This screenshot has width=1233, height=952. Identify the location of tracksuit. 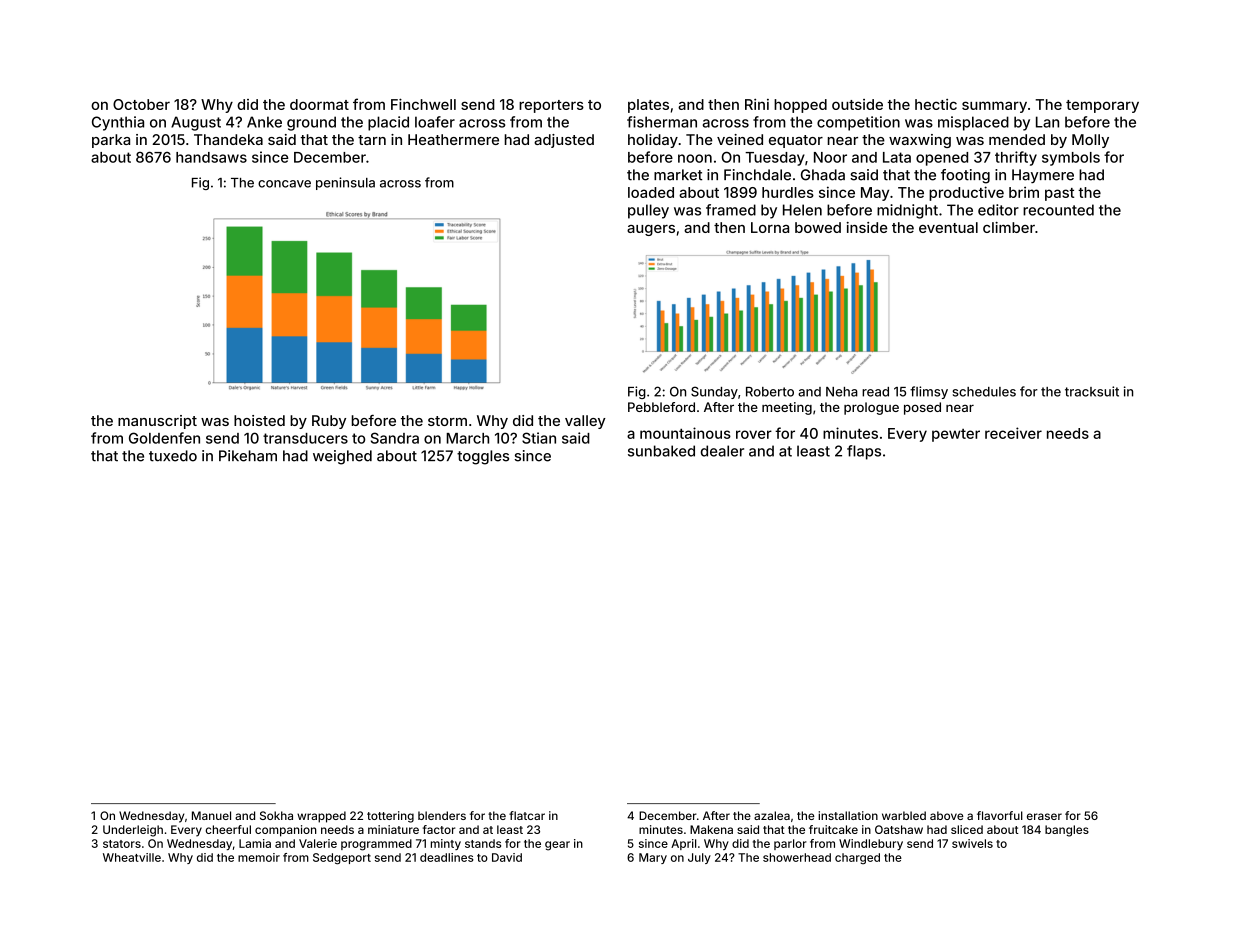
(1092, 391).
